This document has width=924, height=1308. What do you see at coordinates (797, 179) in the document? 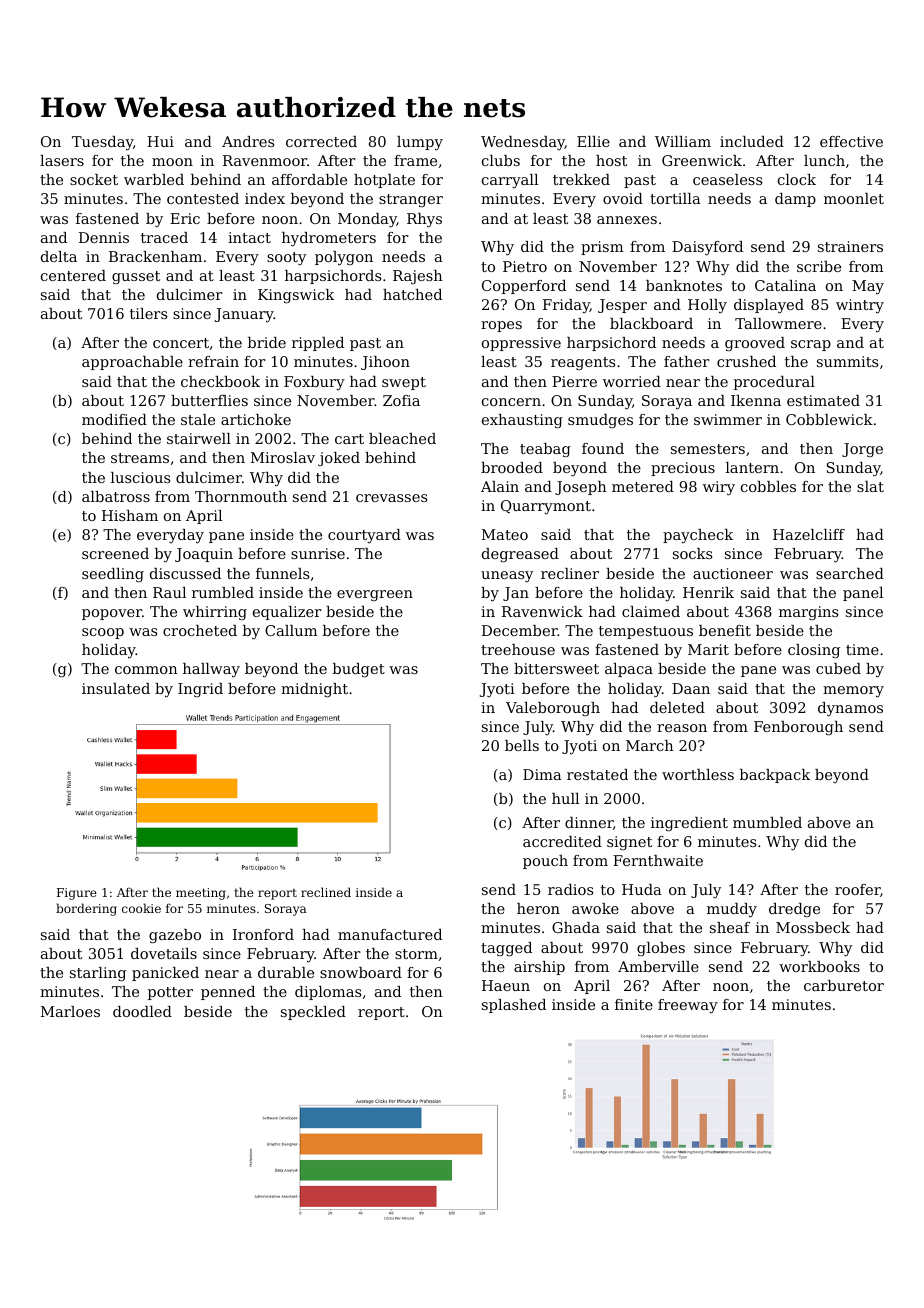
I see `clock` at bounding box center [797, 179].
